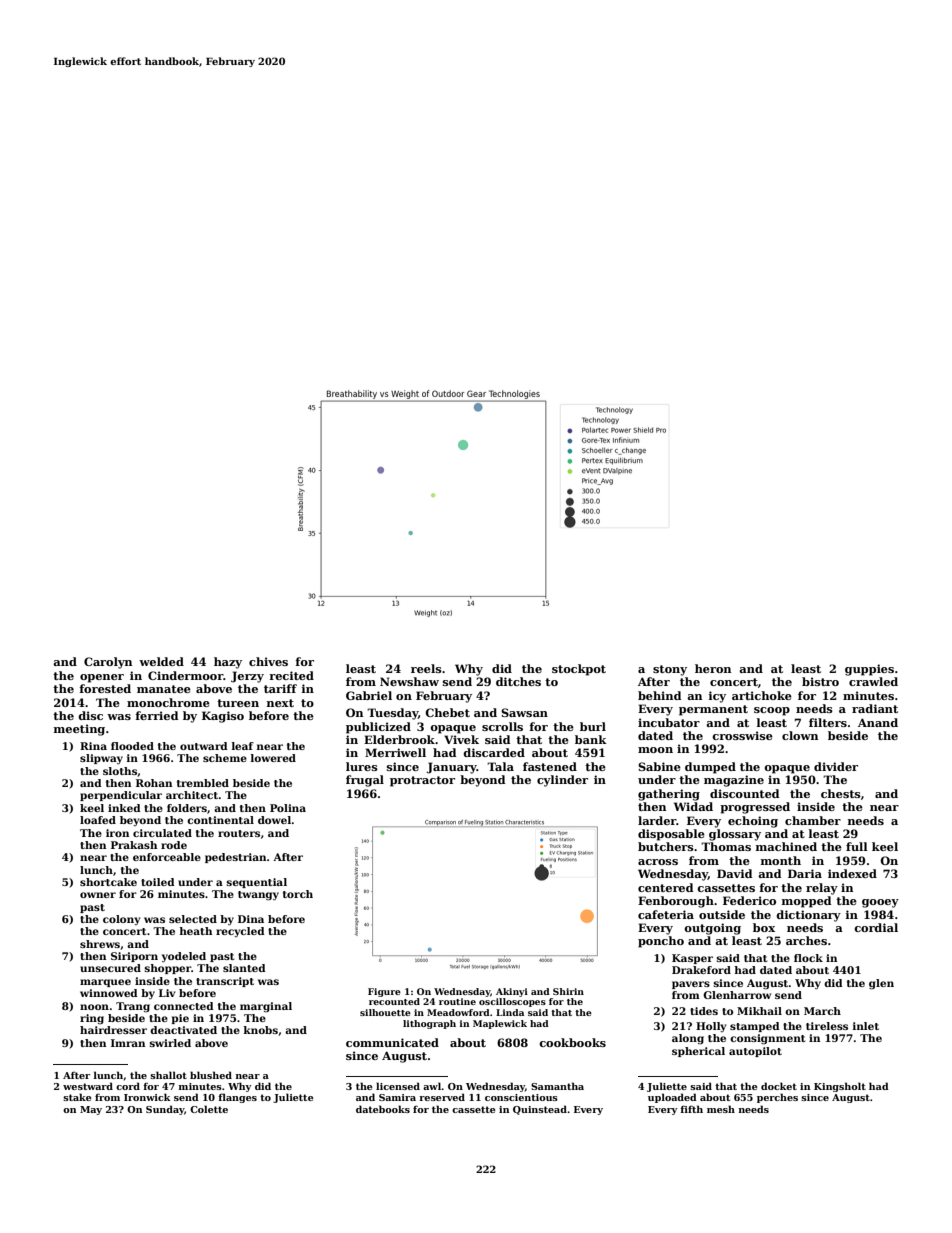 This document has width=952, height=1233. I want to click on outgoing, so click(712, 929).
